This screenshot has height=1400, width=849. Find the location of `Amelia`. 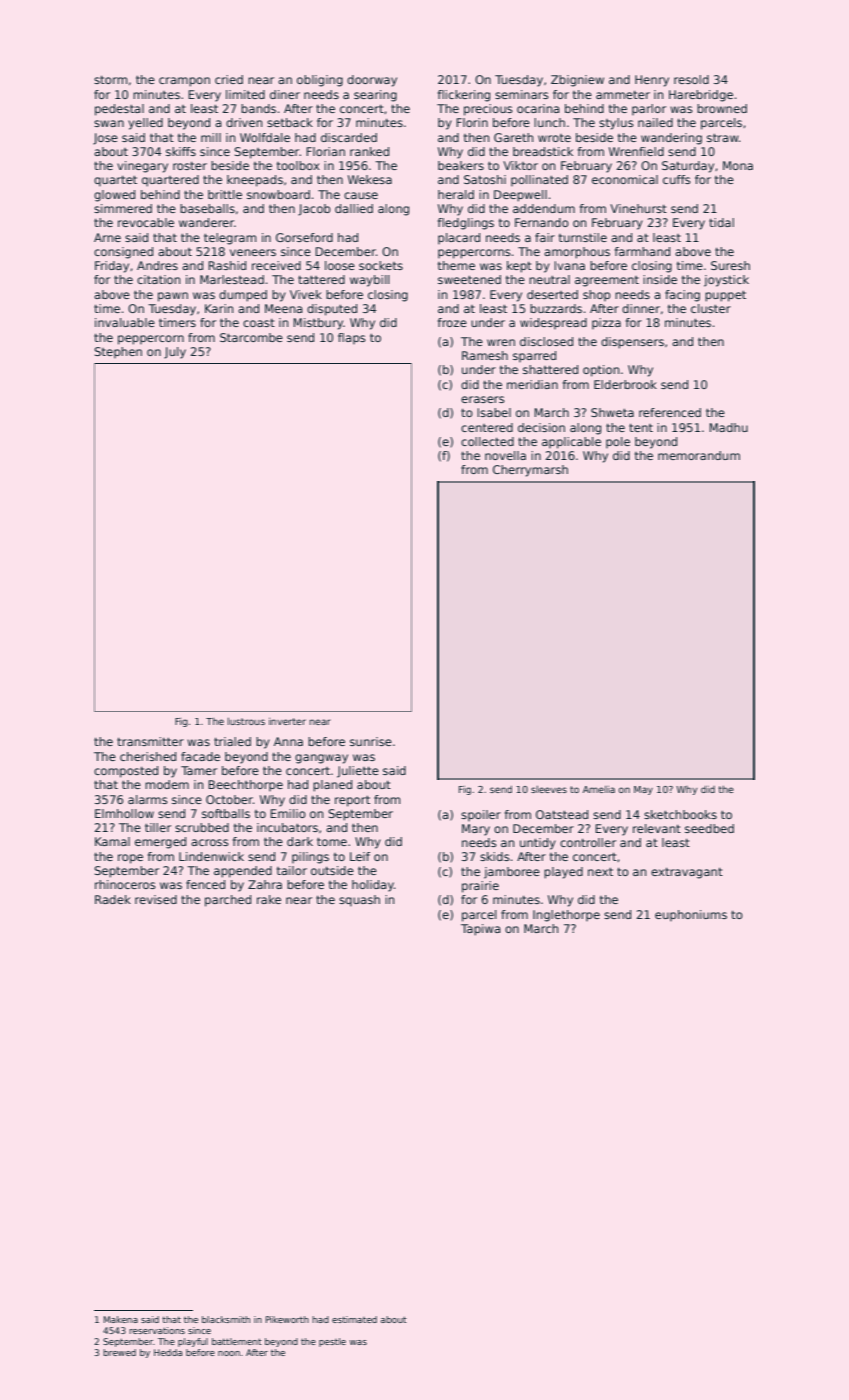

Amelia is located at coordinates (599, 789).
